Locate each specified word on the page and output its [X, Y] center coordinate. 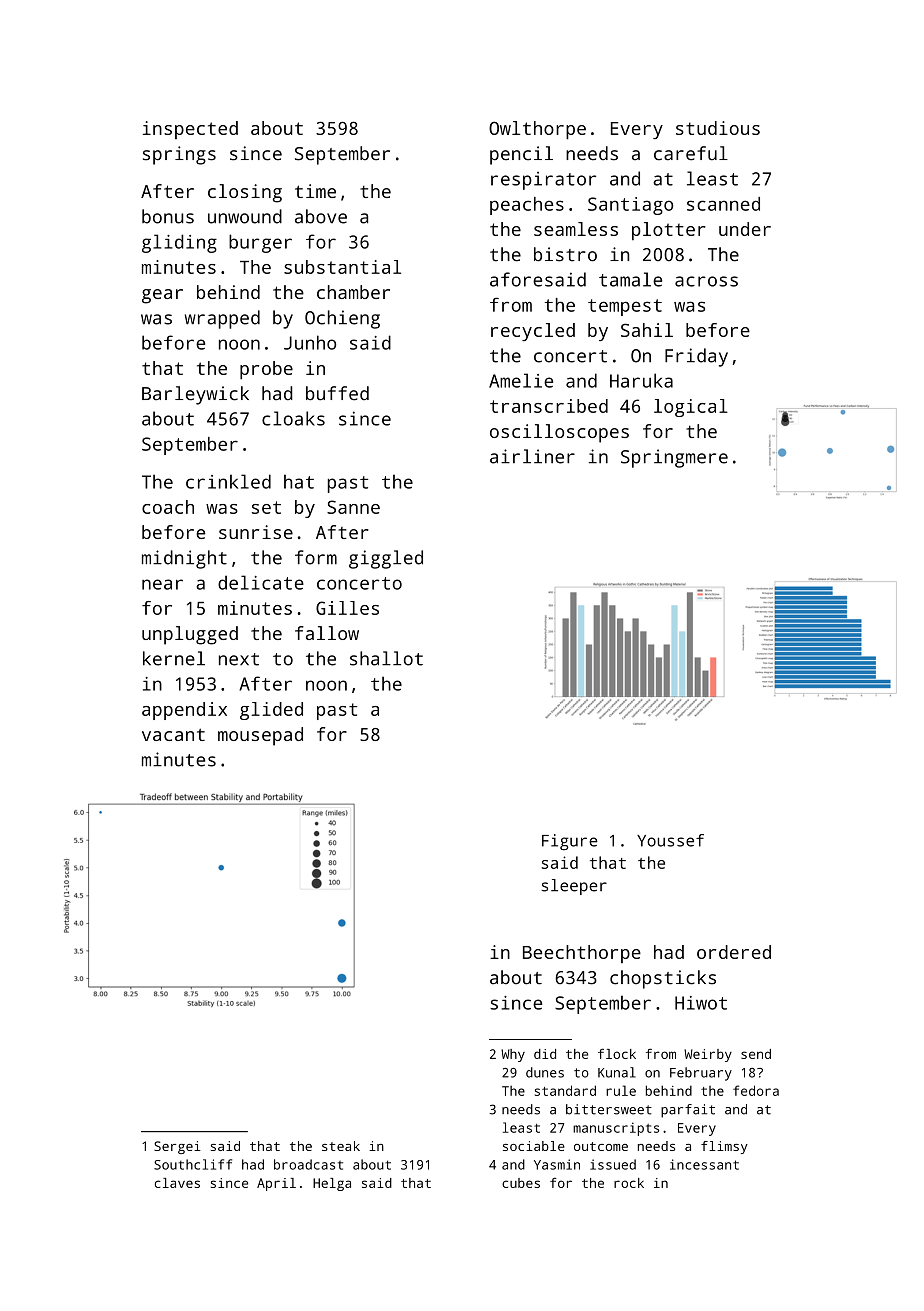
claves [177, 1183]
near [162, 584]
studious [718, 128]
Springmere [674, 458]
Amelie [521, 380]
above [321, 216]
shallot [386, 658]
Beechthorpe [582, 954]
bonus [168, 216]
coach [168, 507]
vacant [173, 735]
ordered [734, 952]
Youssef [670, 840]
